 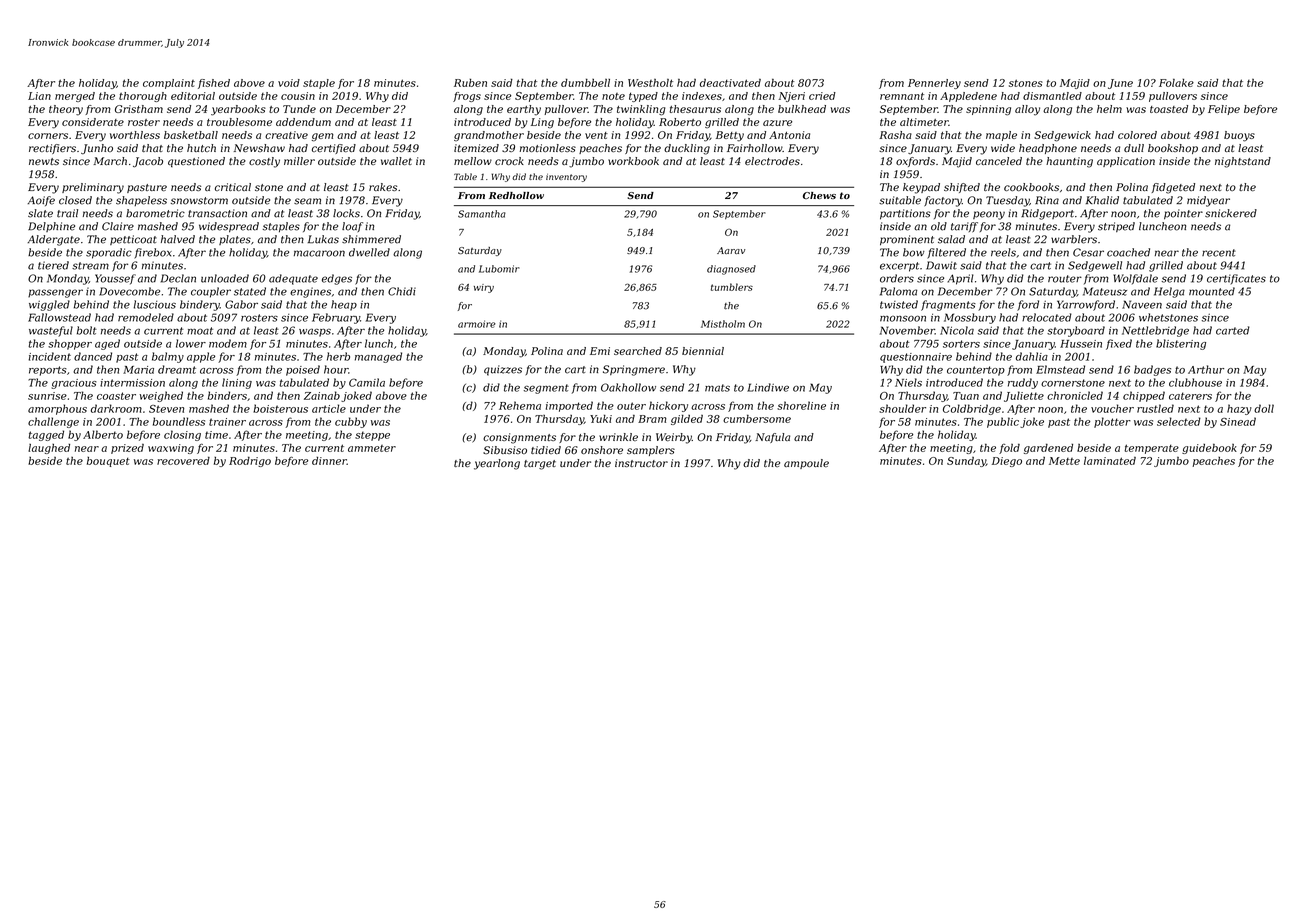 I want to click on bow, so click(x=914, y=252).
